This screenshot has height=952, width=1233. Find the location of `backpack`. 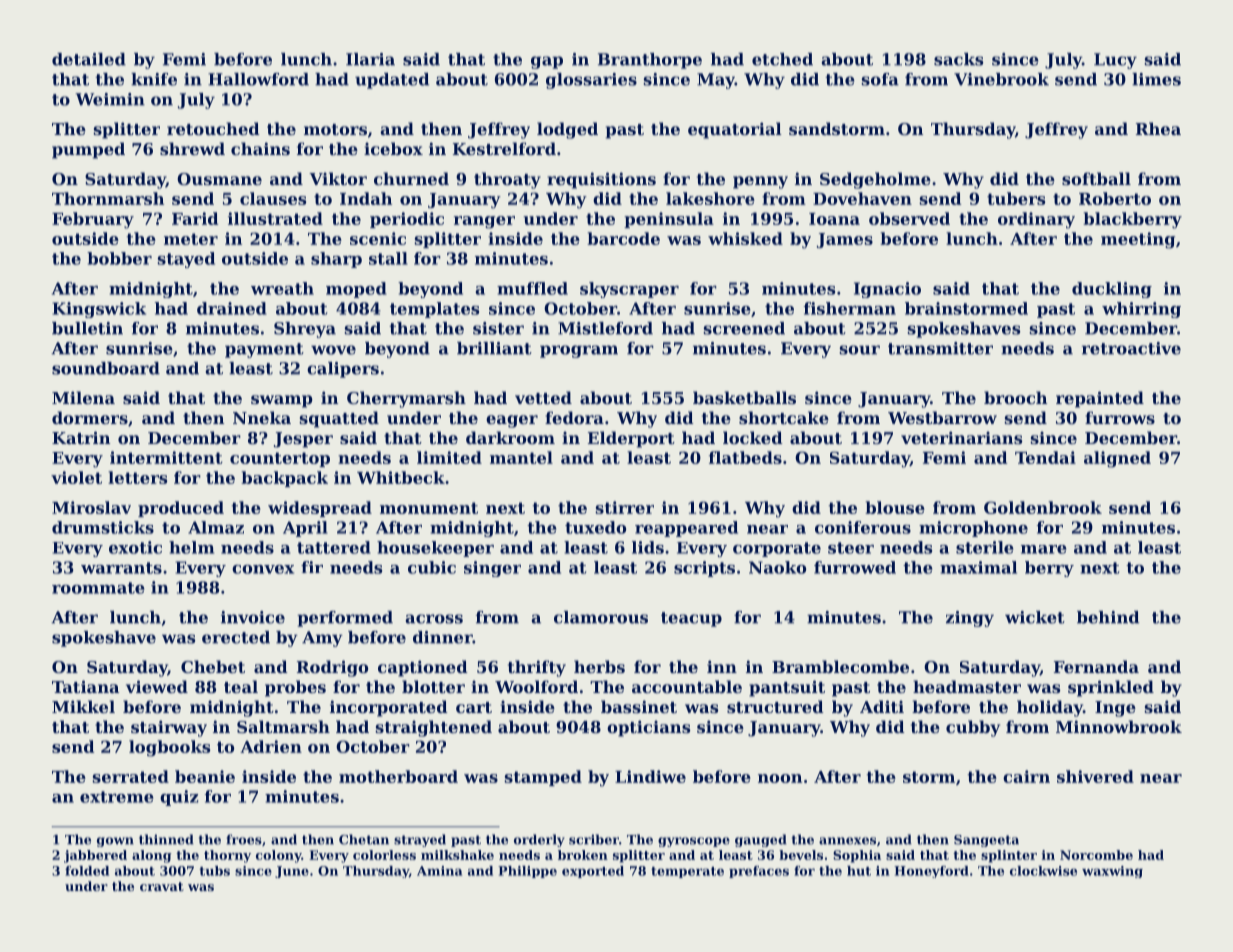

backpack is located at coordinates (284, 479).
